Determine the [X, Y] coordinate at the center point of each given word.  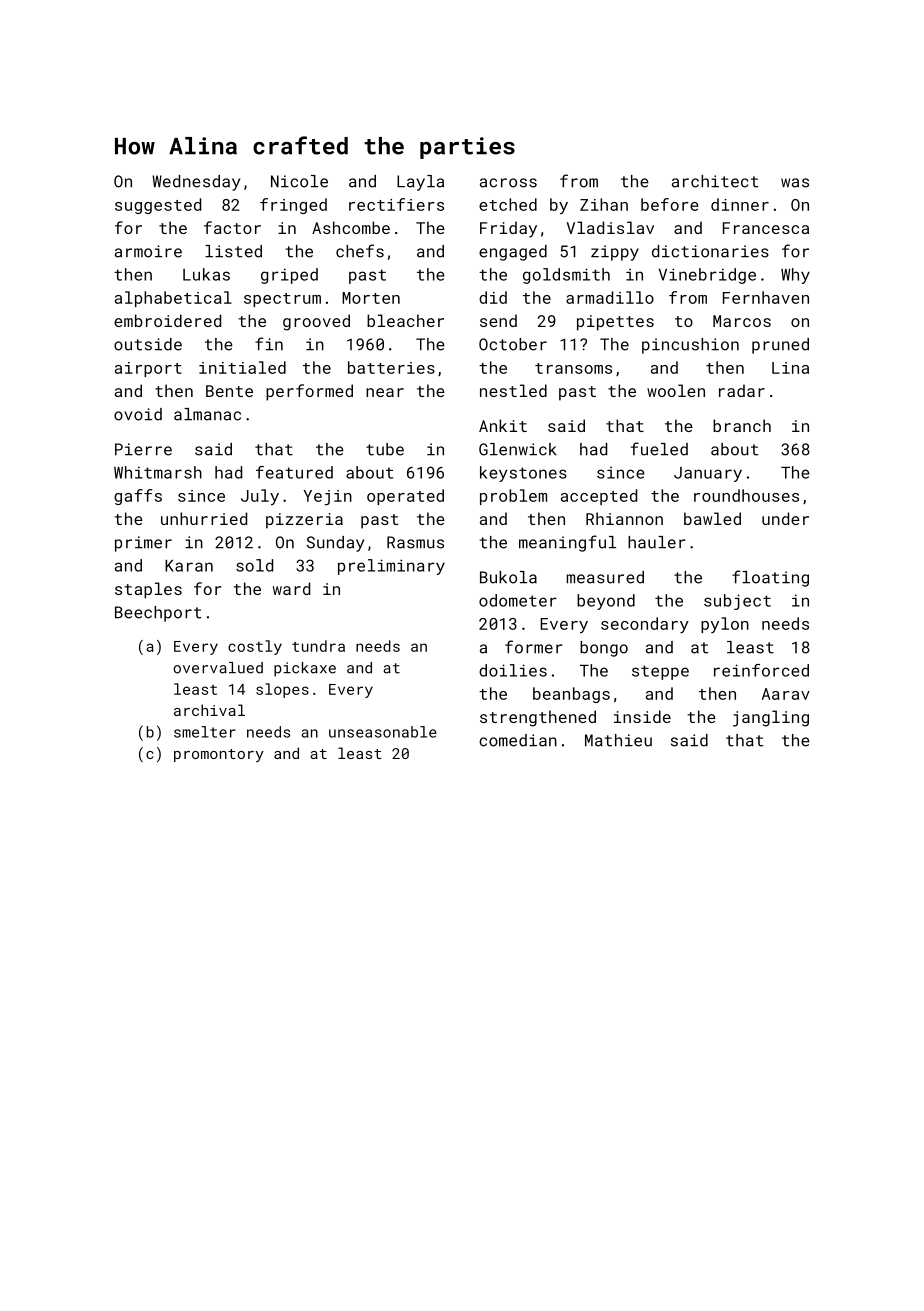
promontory [219, 755]
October [513, 344]
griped [289, 276]
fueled [659, 449]
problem [513, 497]
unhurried [204, 518]
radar [742, 390]
